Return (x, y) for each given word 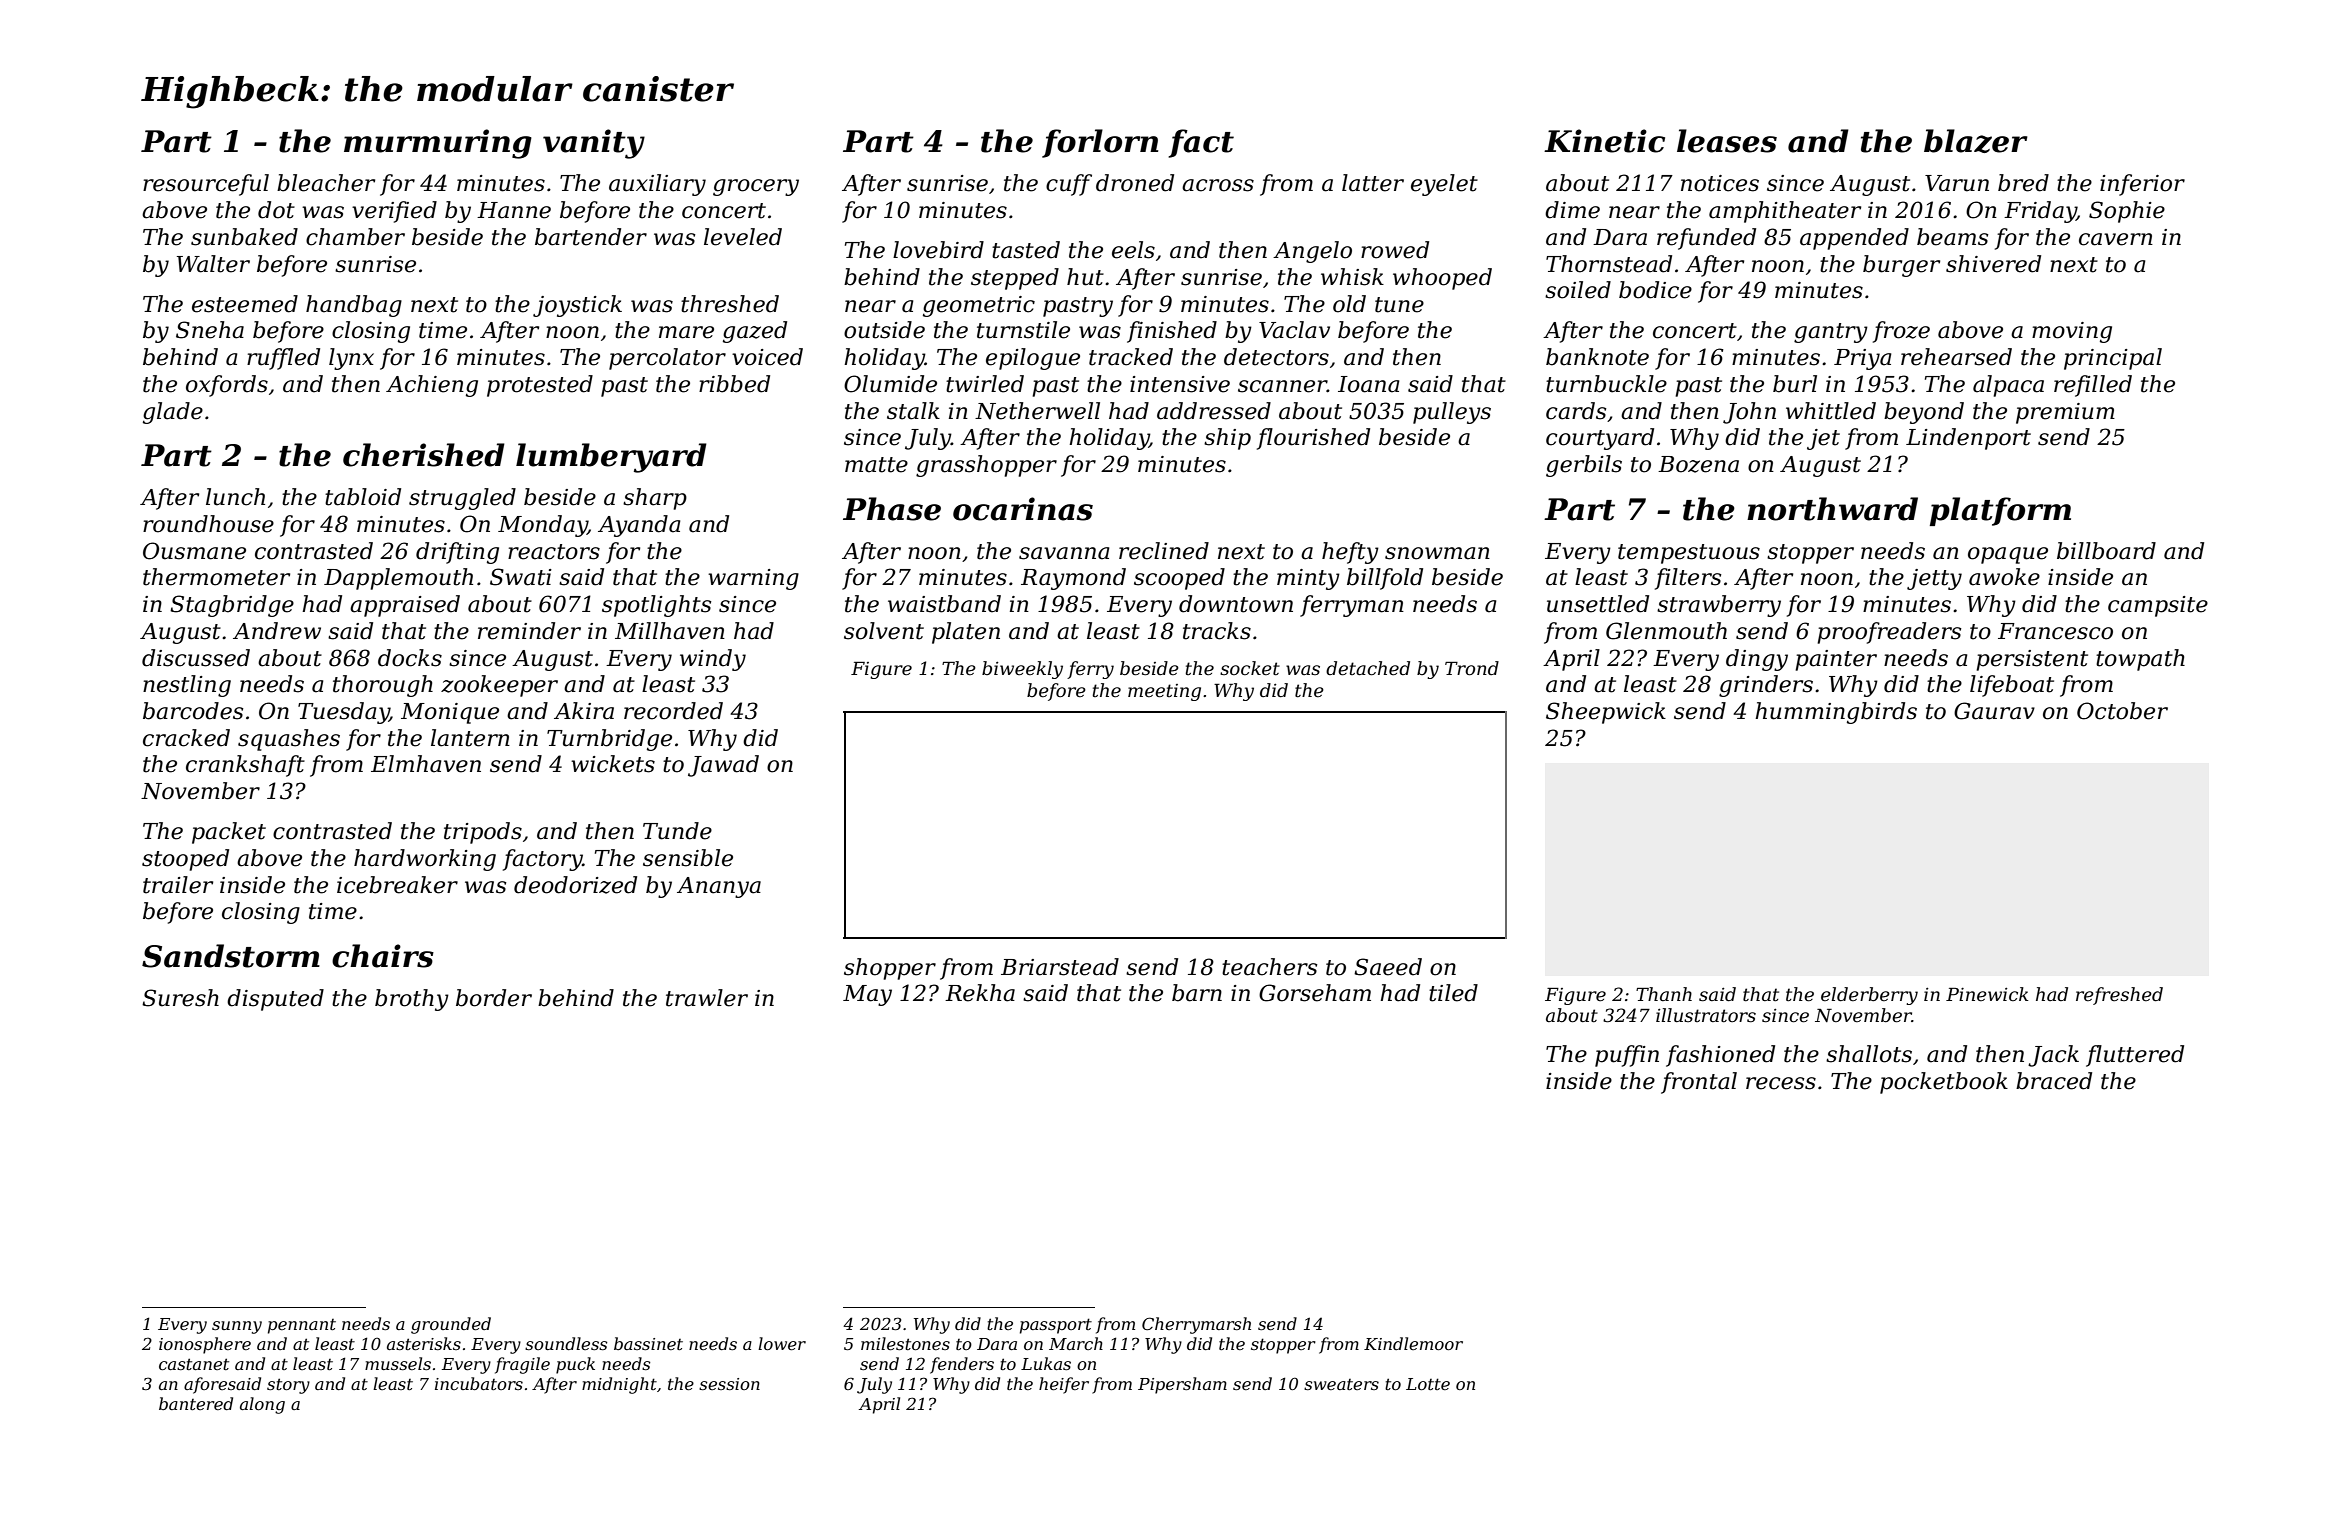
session (729, 1384)
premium (2065, 413)
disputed (275, 1000)
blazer (1976, 141)
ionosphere (205, 1345)
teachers (1269, 967)
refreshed (2119, 996)
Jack (2053, 1056)
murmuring (438, 144)
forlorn (1100, 143)
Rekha (980, 993)
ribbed (734, 384)
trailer (178, 885)
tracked (1131, 357)
